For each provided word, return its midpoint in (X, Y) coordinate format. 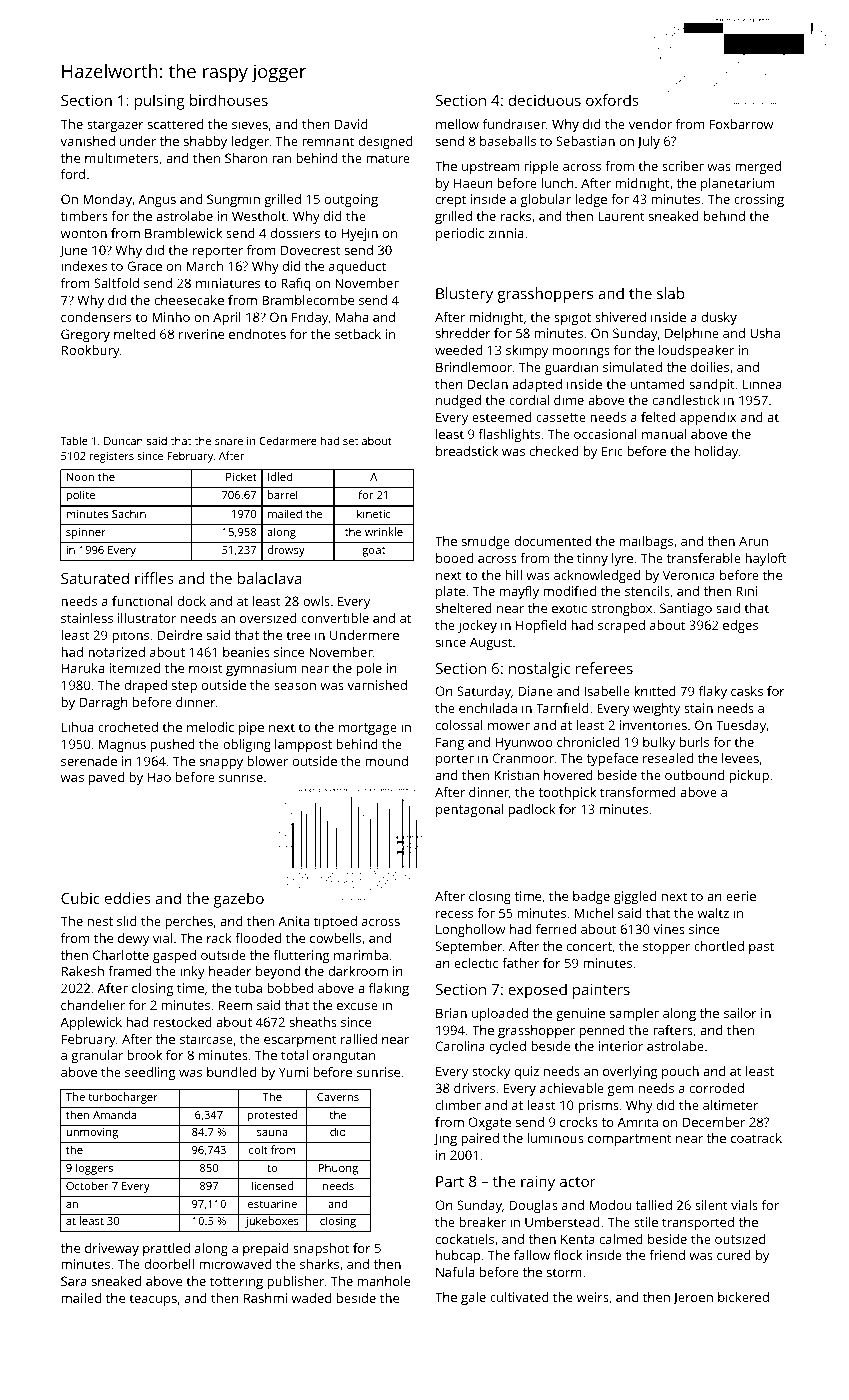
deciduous (544, 100)
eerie (741, 896)
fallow (532, 1255)
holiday (716, 452)
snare (229, 442)
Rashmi (265, 1298)
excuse (357, 1006)
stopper (666, 948)
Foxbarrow (741, 124)
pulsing (160, 102)
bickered (743, 1297)
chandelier (93, 1005)
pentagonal (469, 810)
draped (145, 686)
